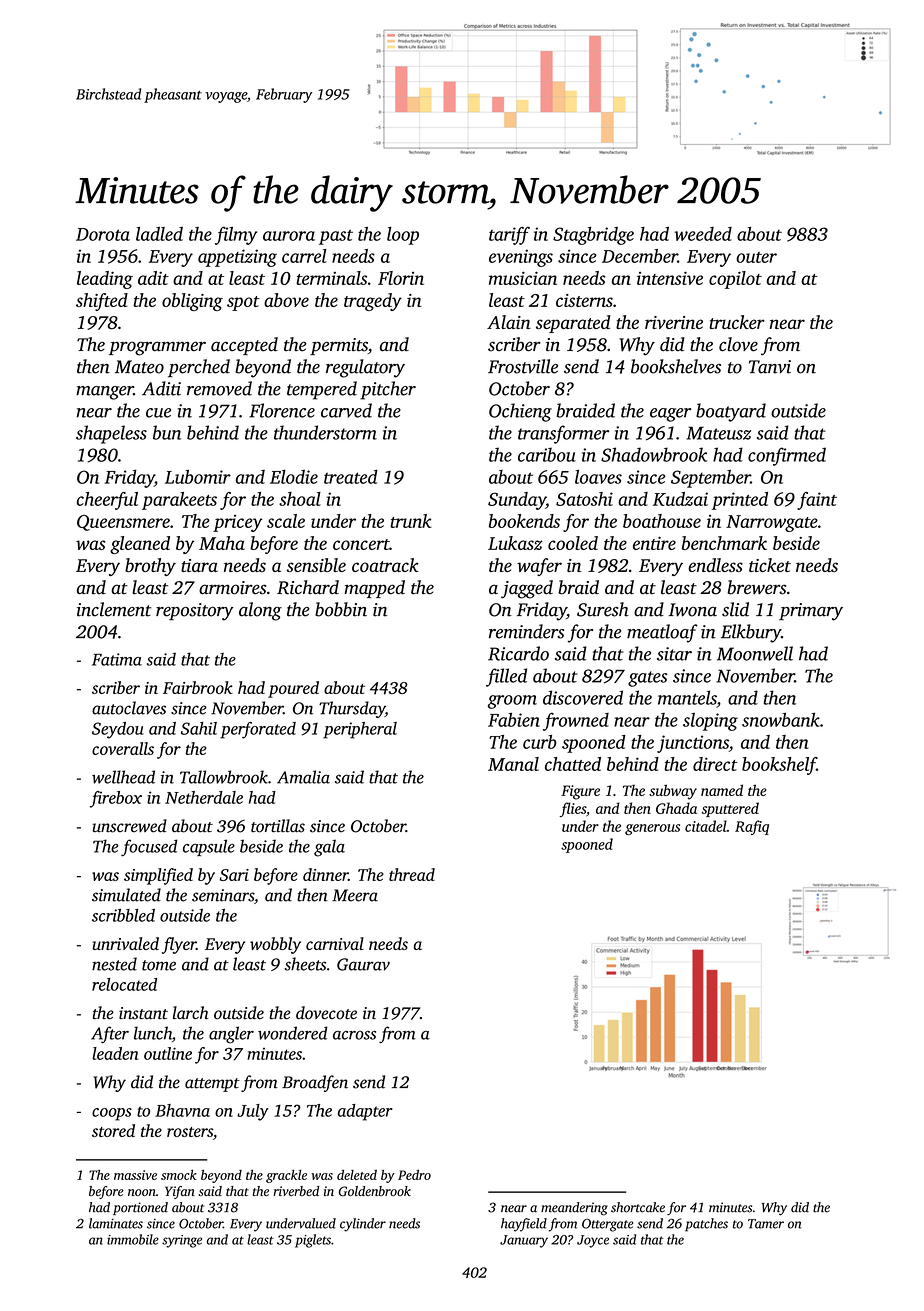 The width and height of the page is (924, 1311). Describe the element at coordinates (756, 257) in the page. I see `outer` at that location.
